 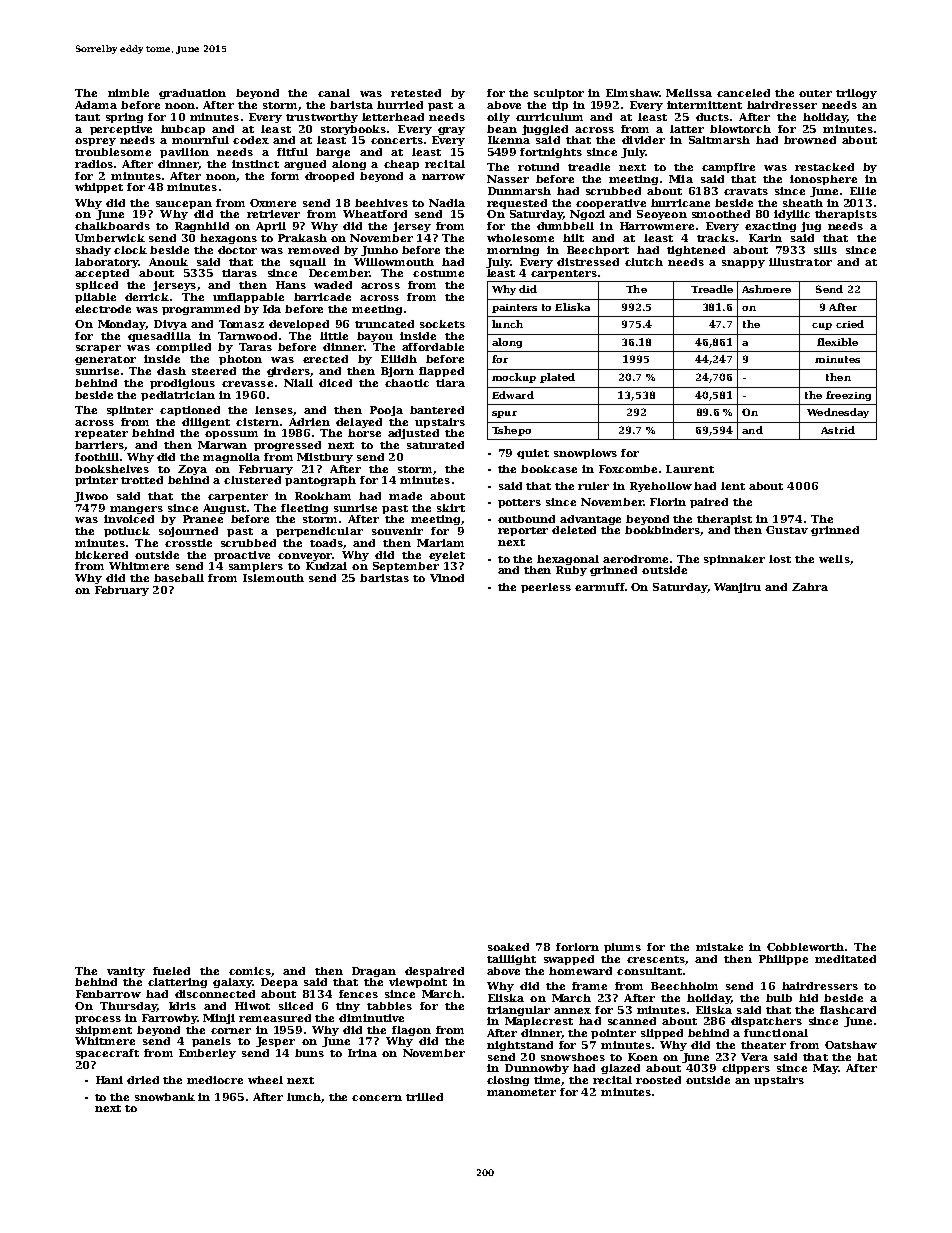 I want to click on soaked, so click(x=508, y=947).
